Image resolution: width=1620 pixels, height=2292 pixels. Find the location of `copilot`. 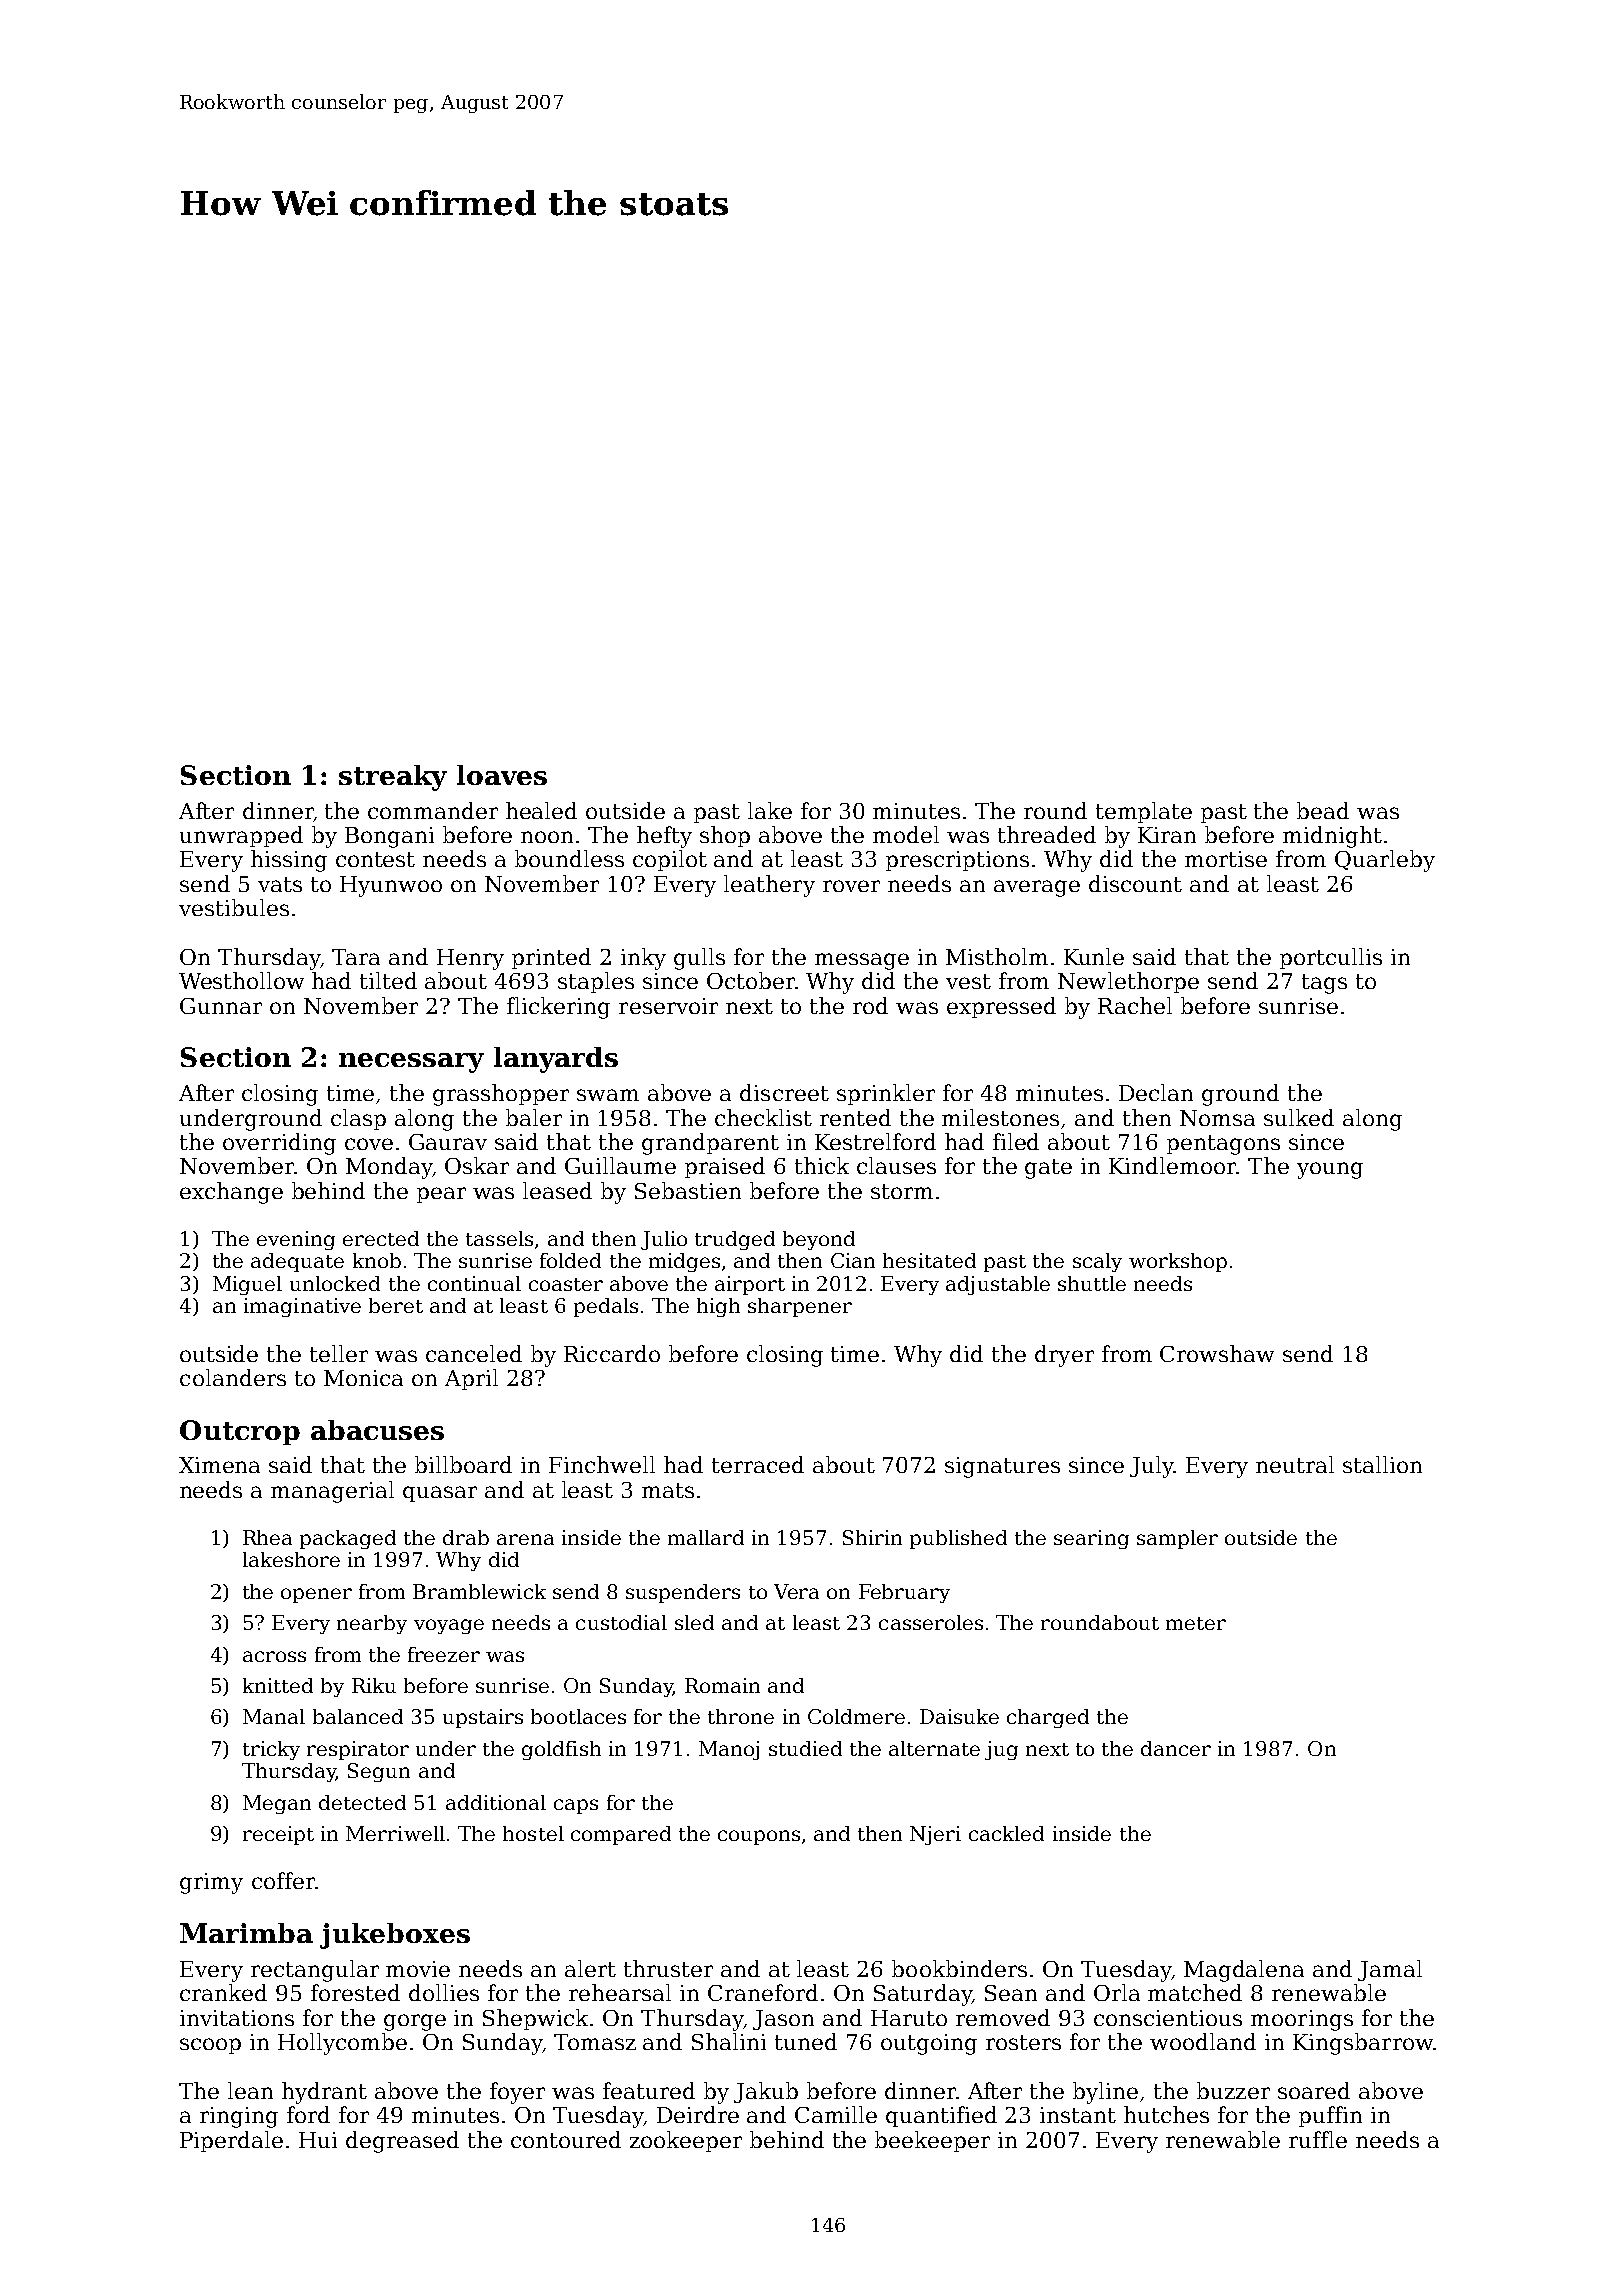

copilot is located at coordinates (670, 860).
